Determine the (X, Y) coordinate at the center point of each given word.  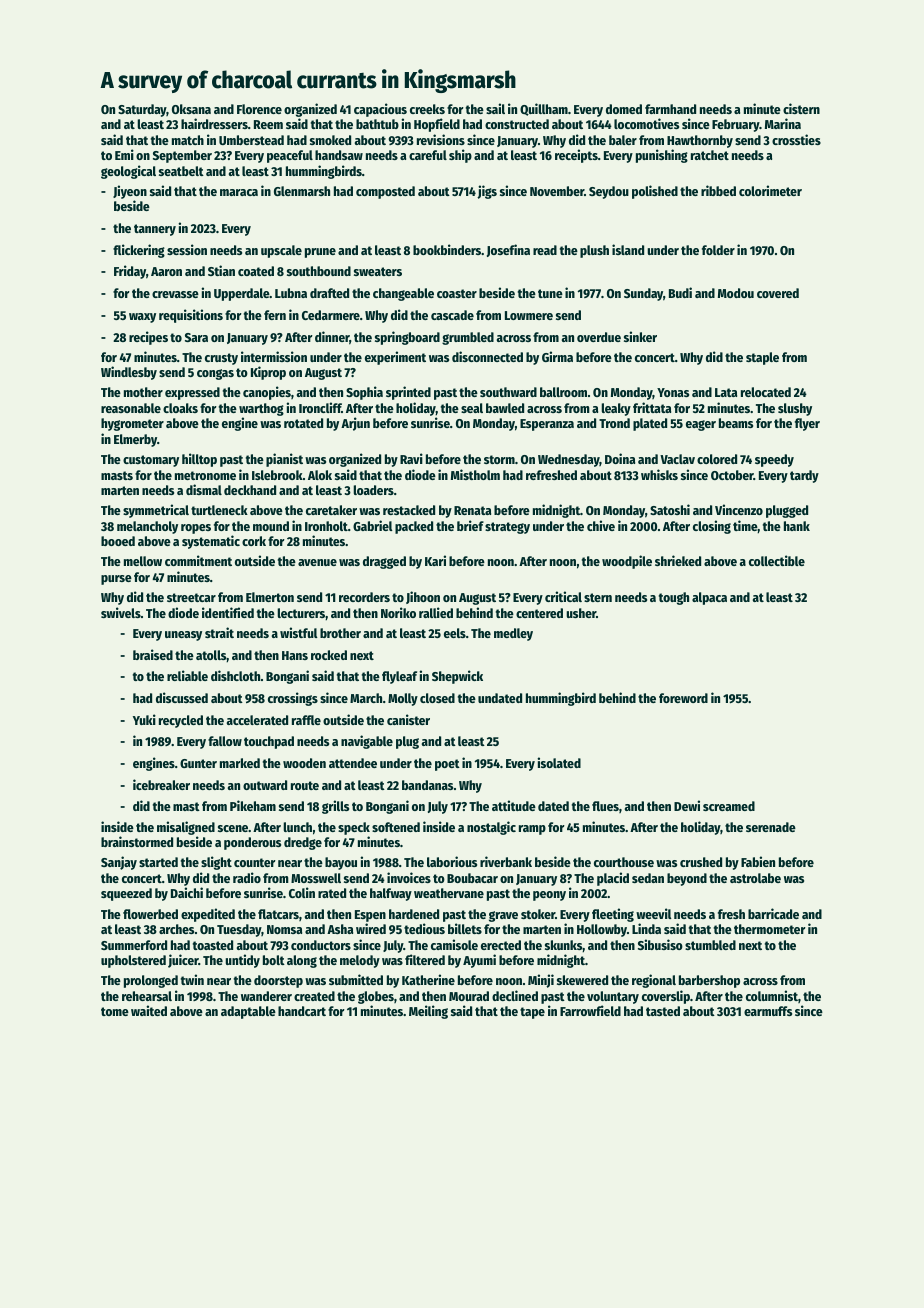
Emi (124, 154)
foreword (683, 698)
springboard (407, 338)
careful (428, 155)
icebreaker (161, 784)
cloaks (180, 408)
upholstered (133, 961)
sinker (640, 336)
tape (532, 1013)
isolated (559, 762)
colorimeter (770, 190)
